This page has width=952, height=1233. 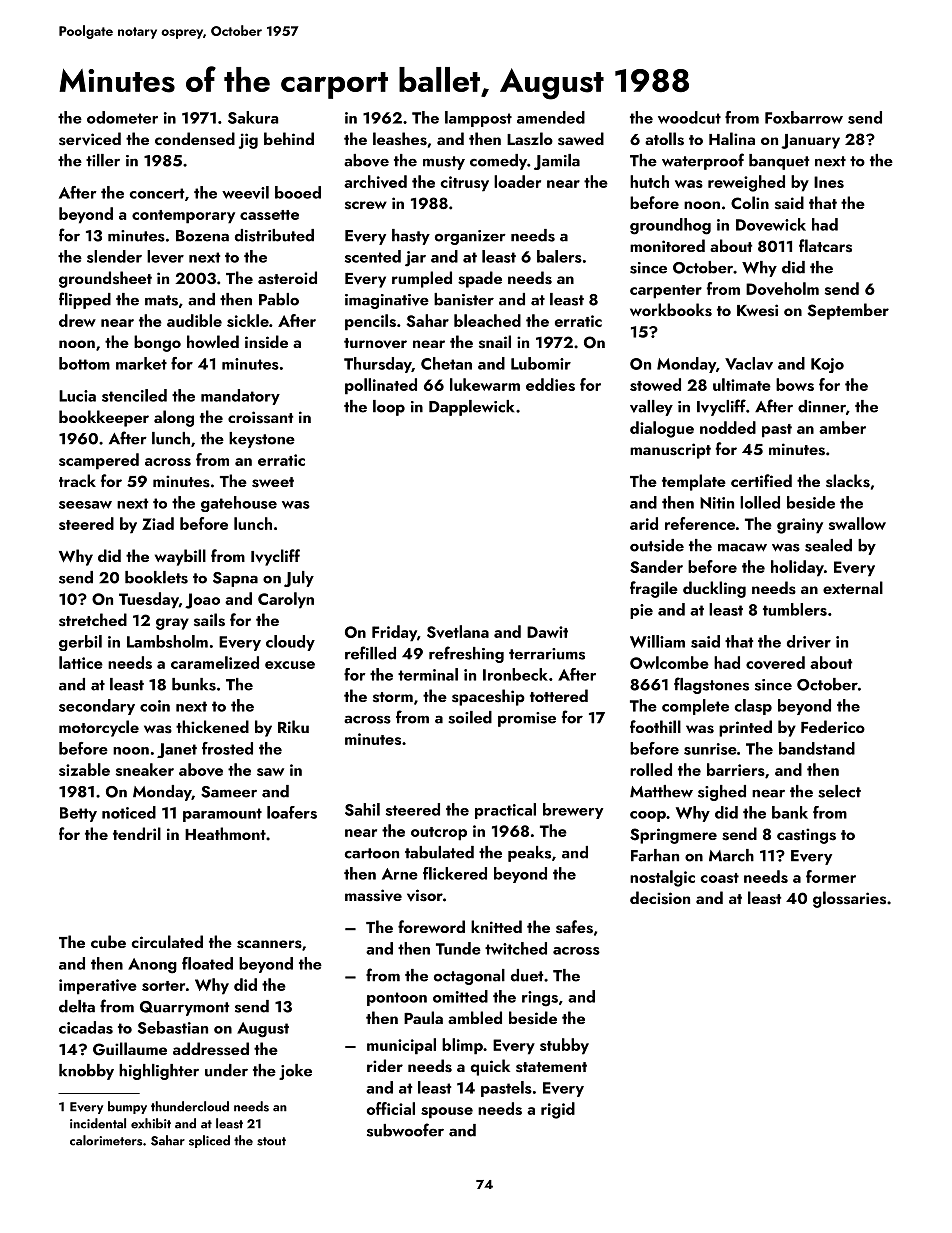 What do you see at coordinates (405, 1130) in the page?
I see `subwoofer` at bounding box center [405, 1130].
